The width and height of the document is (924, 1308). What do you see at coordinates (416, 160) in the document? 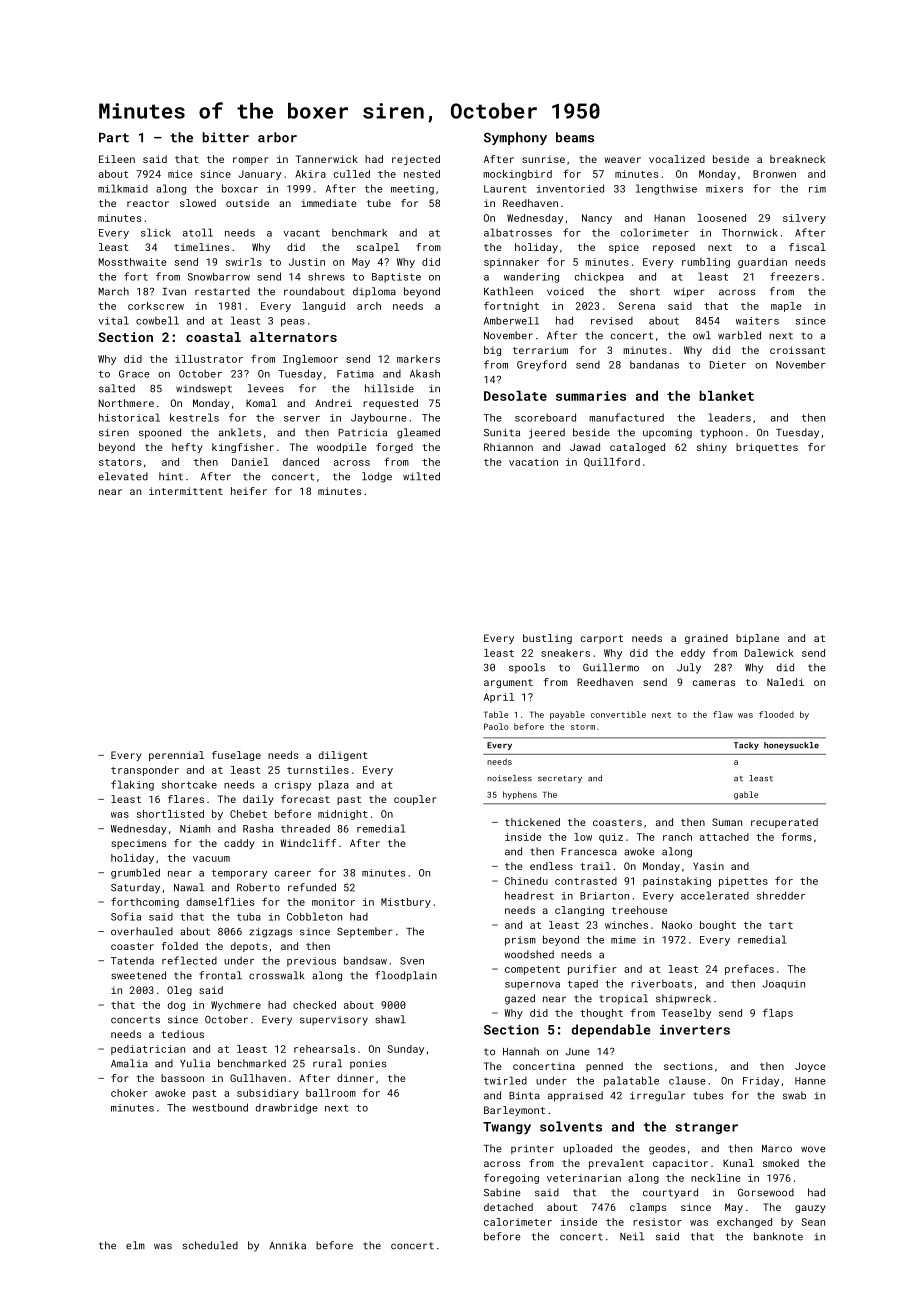
I see `rejected` at bounding box center [416, 160].
